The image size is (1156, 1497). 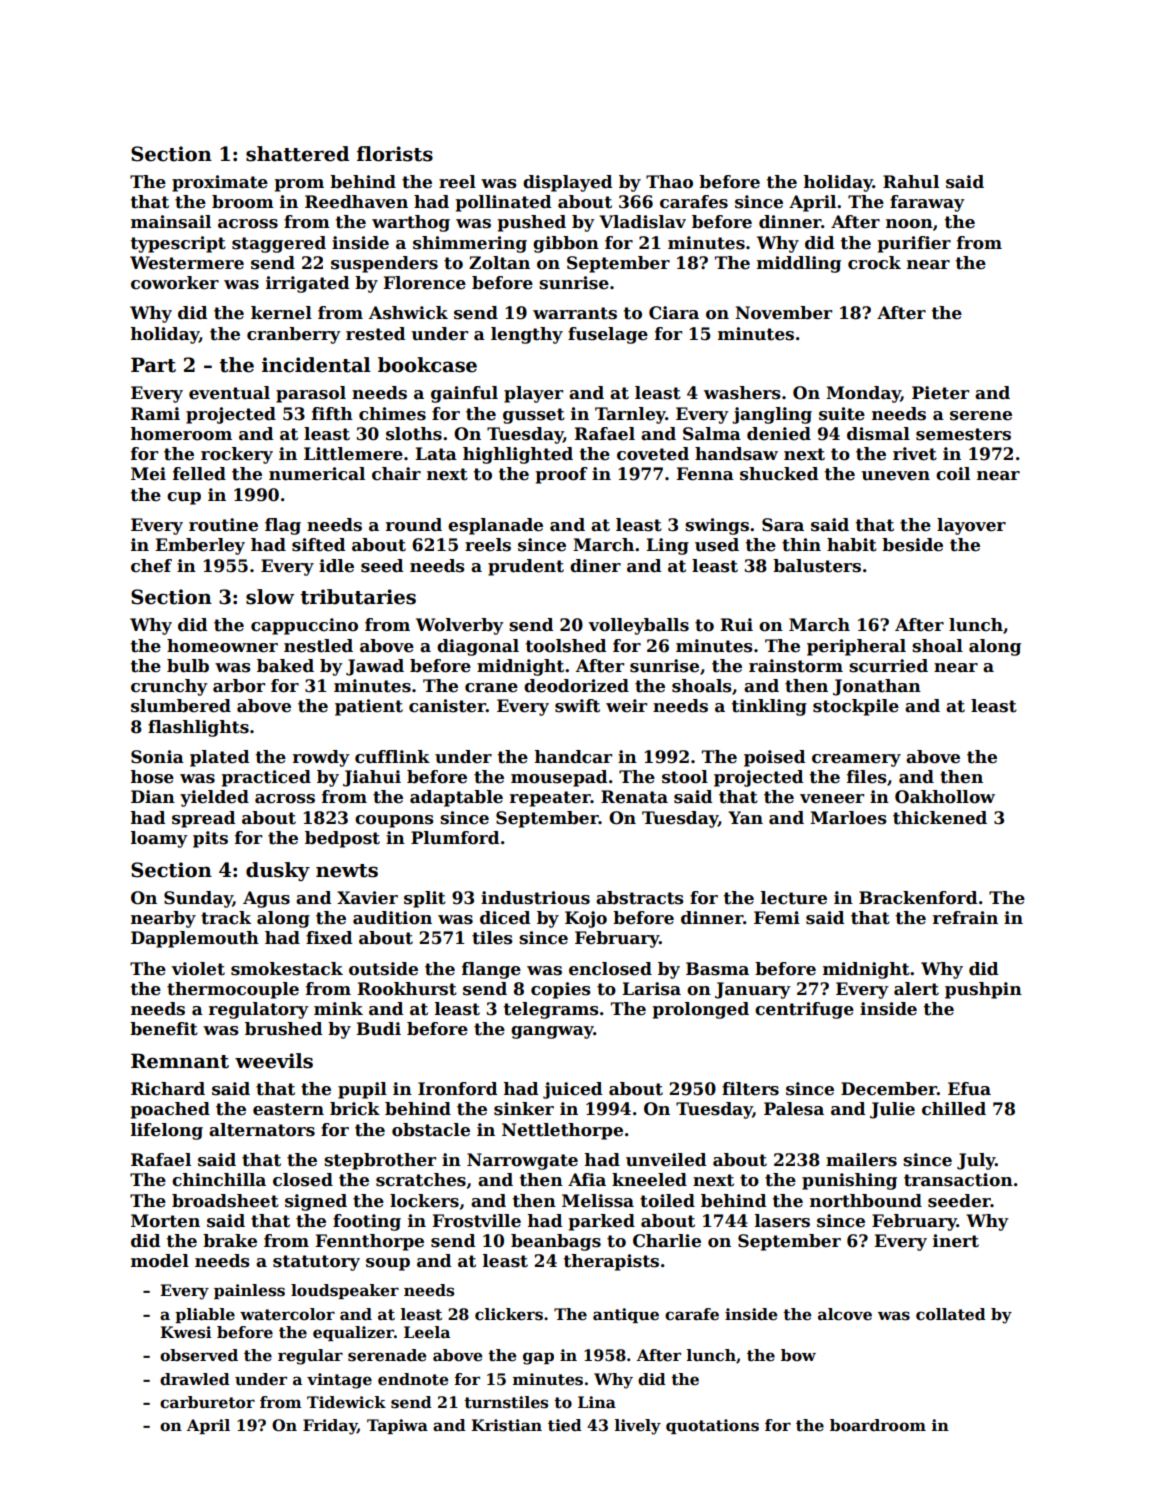 What do you see at coordinates (911, 182) in the document?
I see `Rahul` at bounding box center [911, 182].
